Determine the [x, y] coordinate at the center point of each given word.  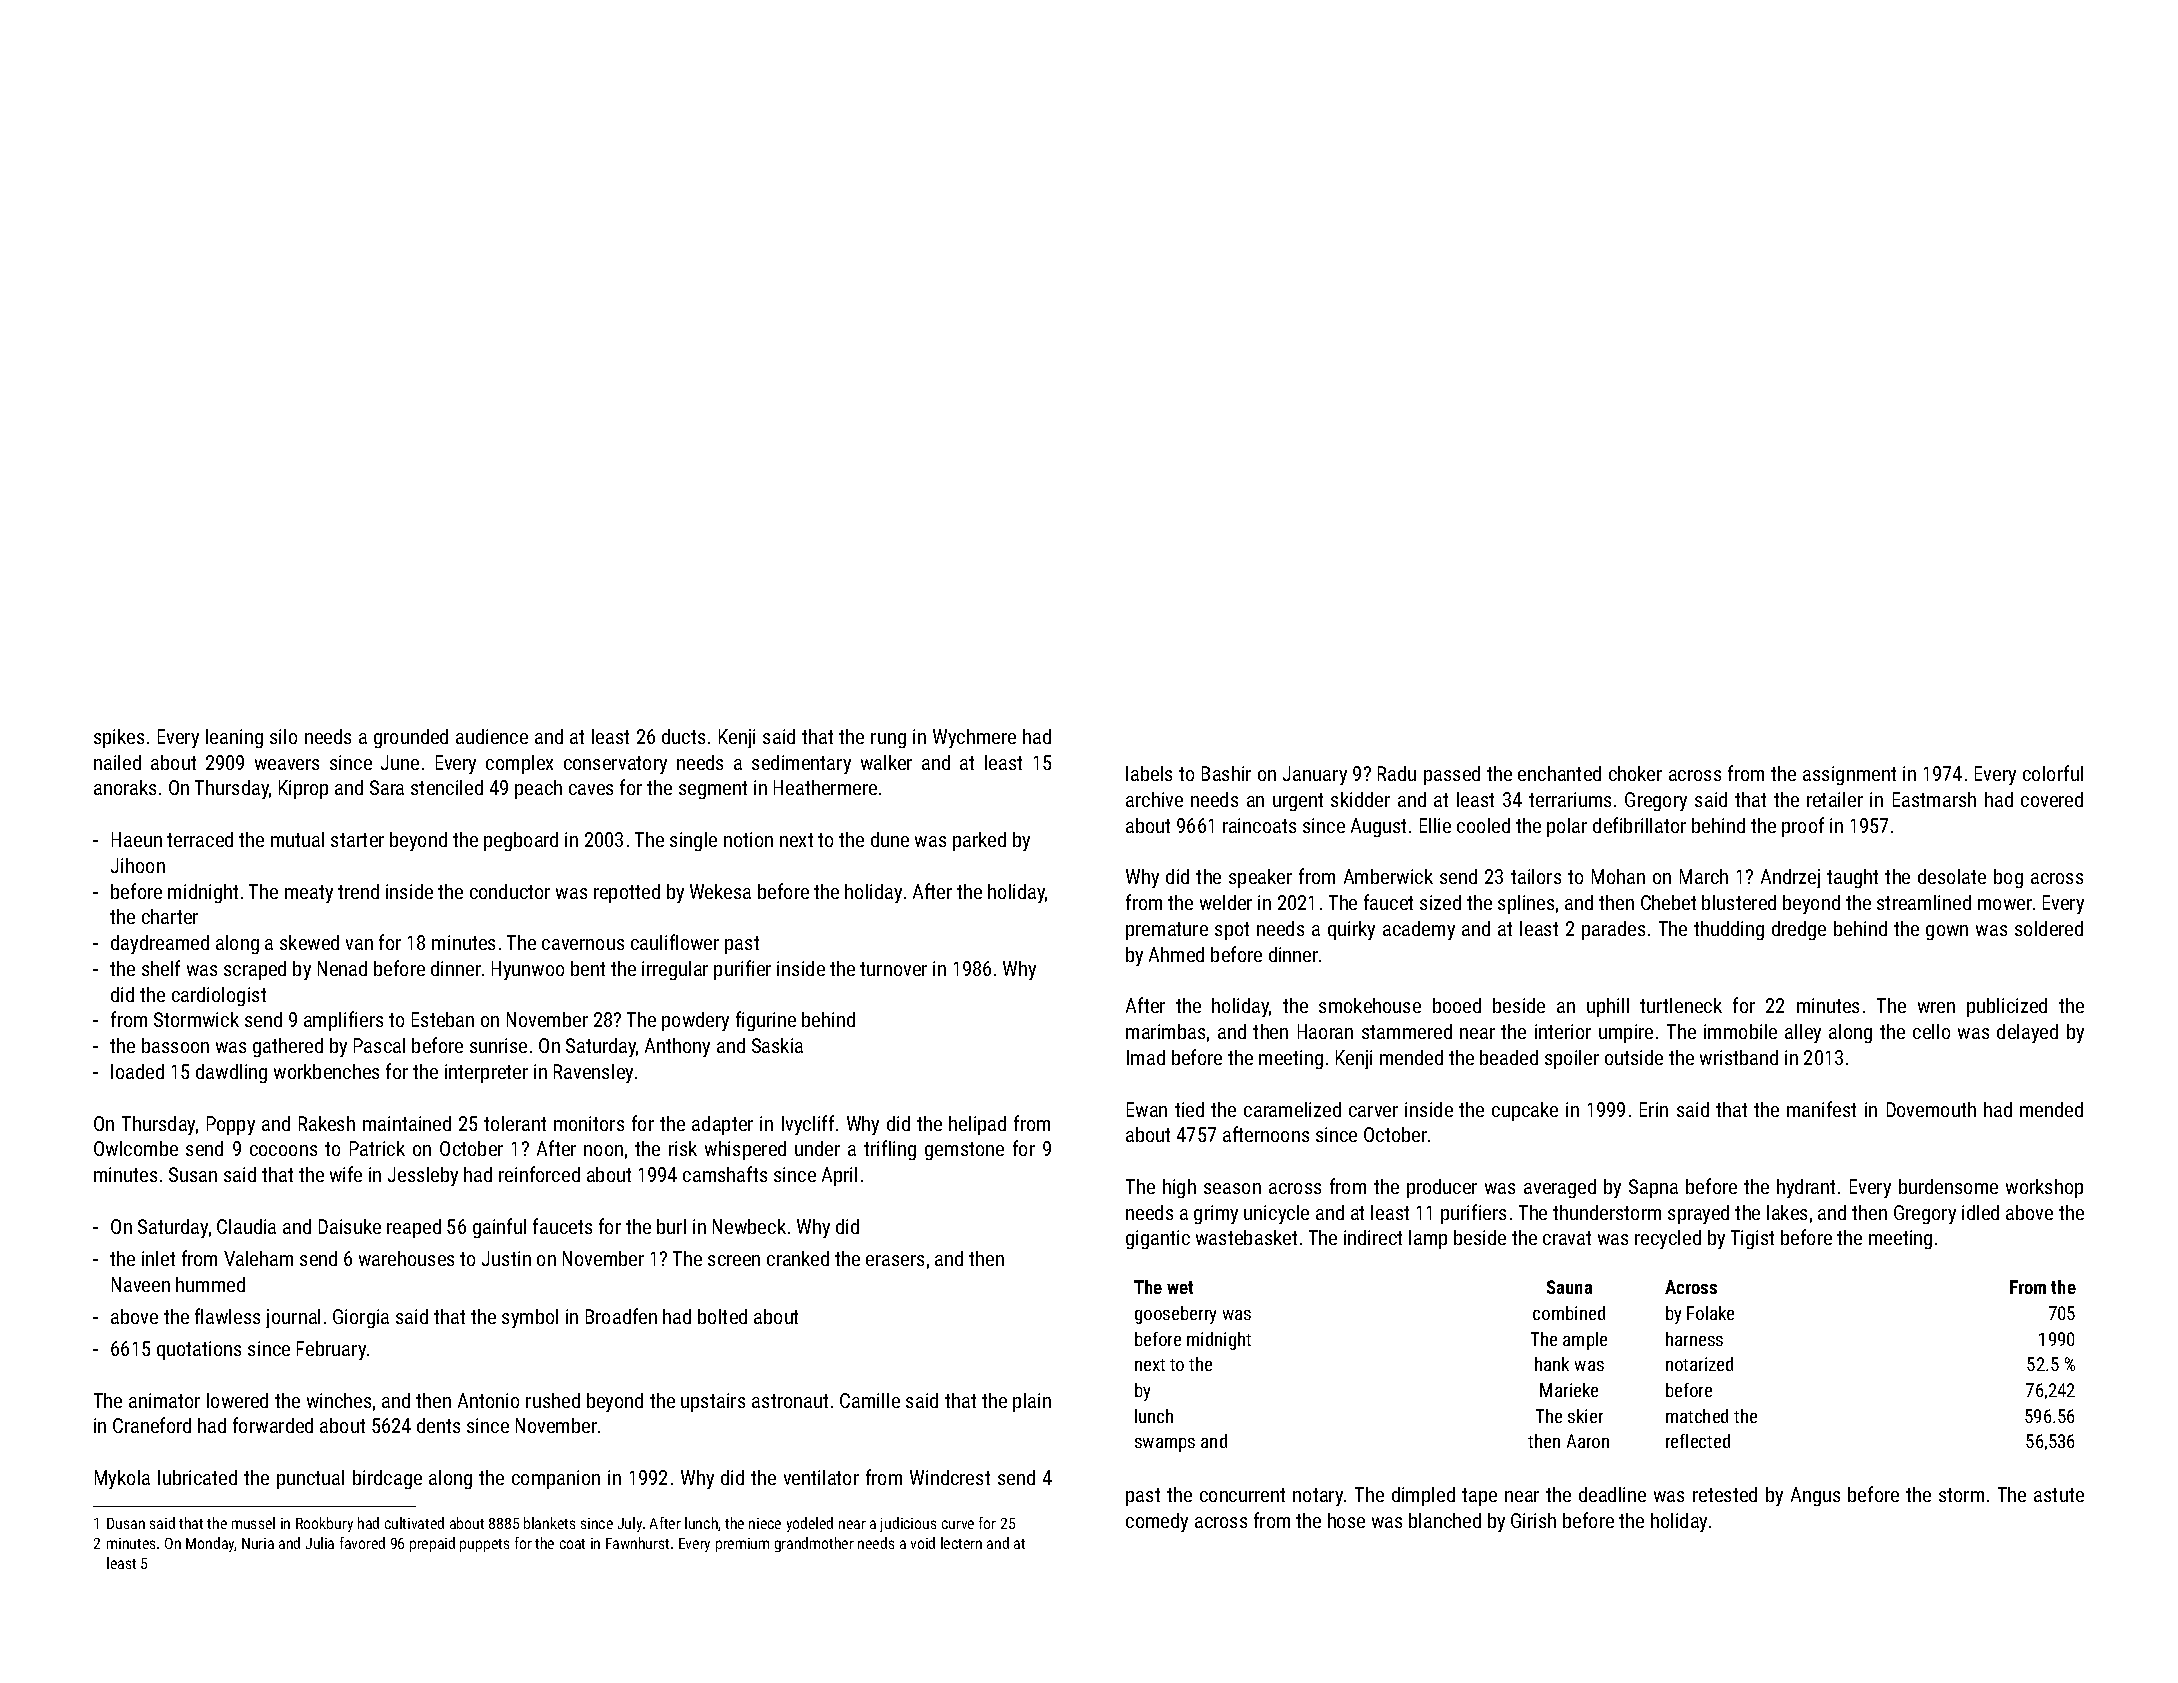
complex [519, 764]
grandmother [814, 1544]
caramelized [1292, 1109]
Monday [210, 1544]
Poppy [231, 1125]
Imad [1146, 1057]
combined [1569, 1313]
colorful [2053, 773]
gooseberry [1175, 1315]
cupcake [1525, 1111]
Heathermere [825, 787]
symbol [530, 1318]
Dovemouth [1931, 1109]
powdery [695, 1021]
